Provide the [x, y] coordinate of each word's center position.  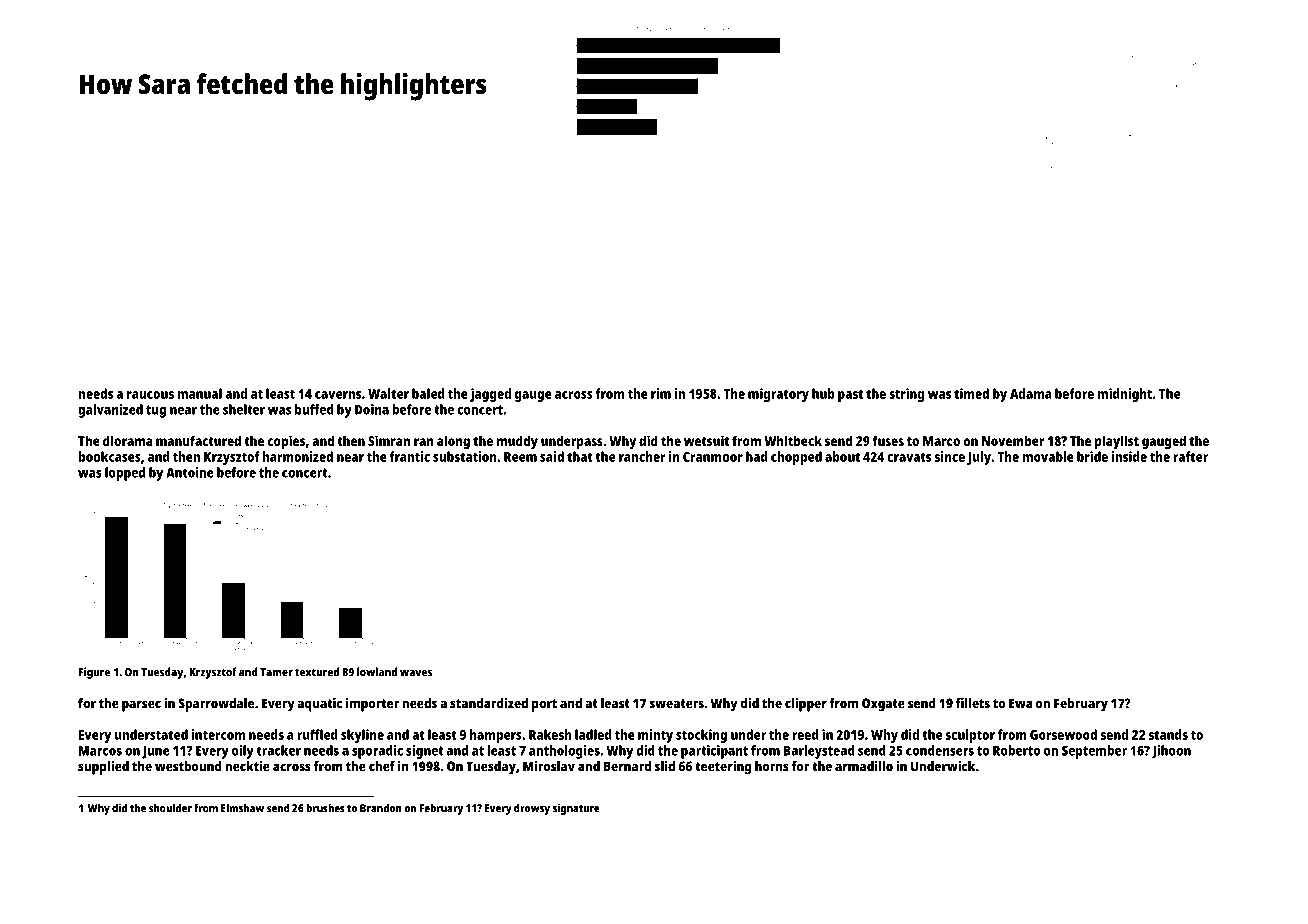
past [850, 395]
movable [1048, 456]
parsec [141, 706]
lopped [125, 474]
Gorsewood [1063, 734]
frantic [409, 456]
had [757, 456]
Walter [388, 393]
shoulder [170, 808]
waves [416, 673]
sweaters [677, 704]
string [906, 395]
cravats [909, 457]
